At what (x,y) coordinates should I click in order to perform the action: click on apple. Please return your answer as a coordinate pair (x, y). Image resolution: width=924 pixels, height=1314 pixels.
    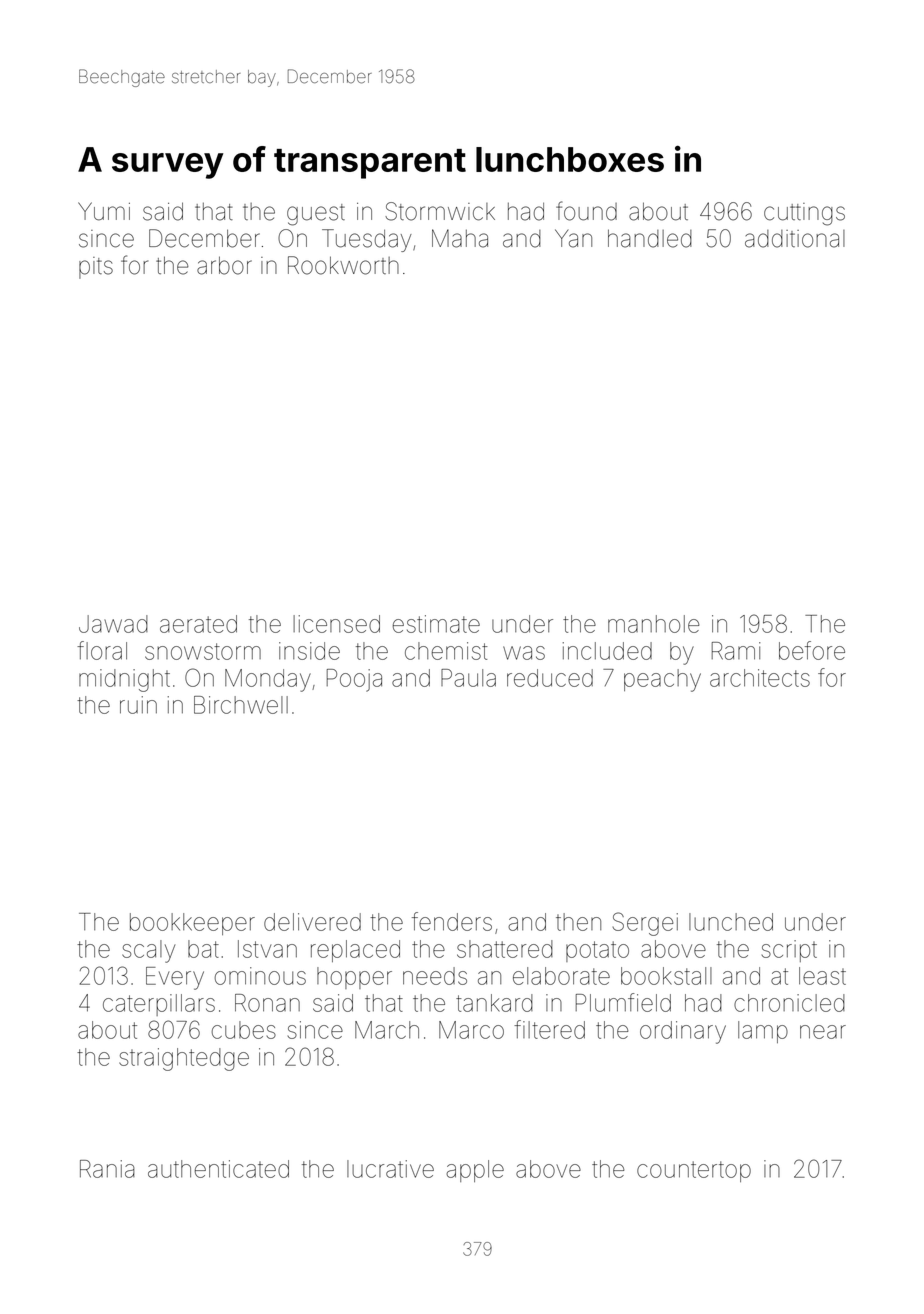
    Looking at the image, I should click on (475, 1171).
